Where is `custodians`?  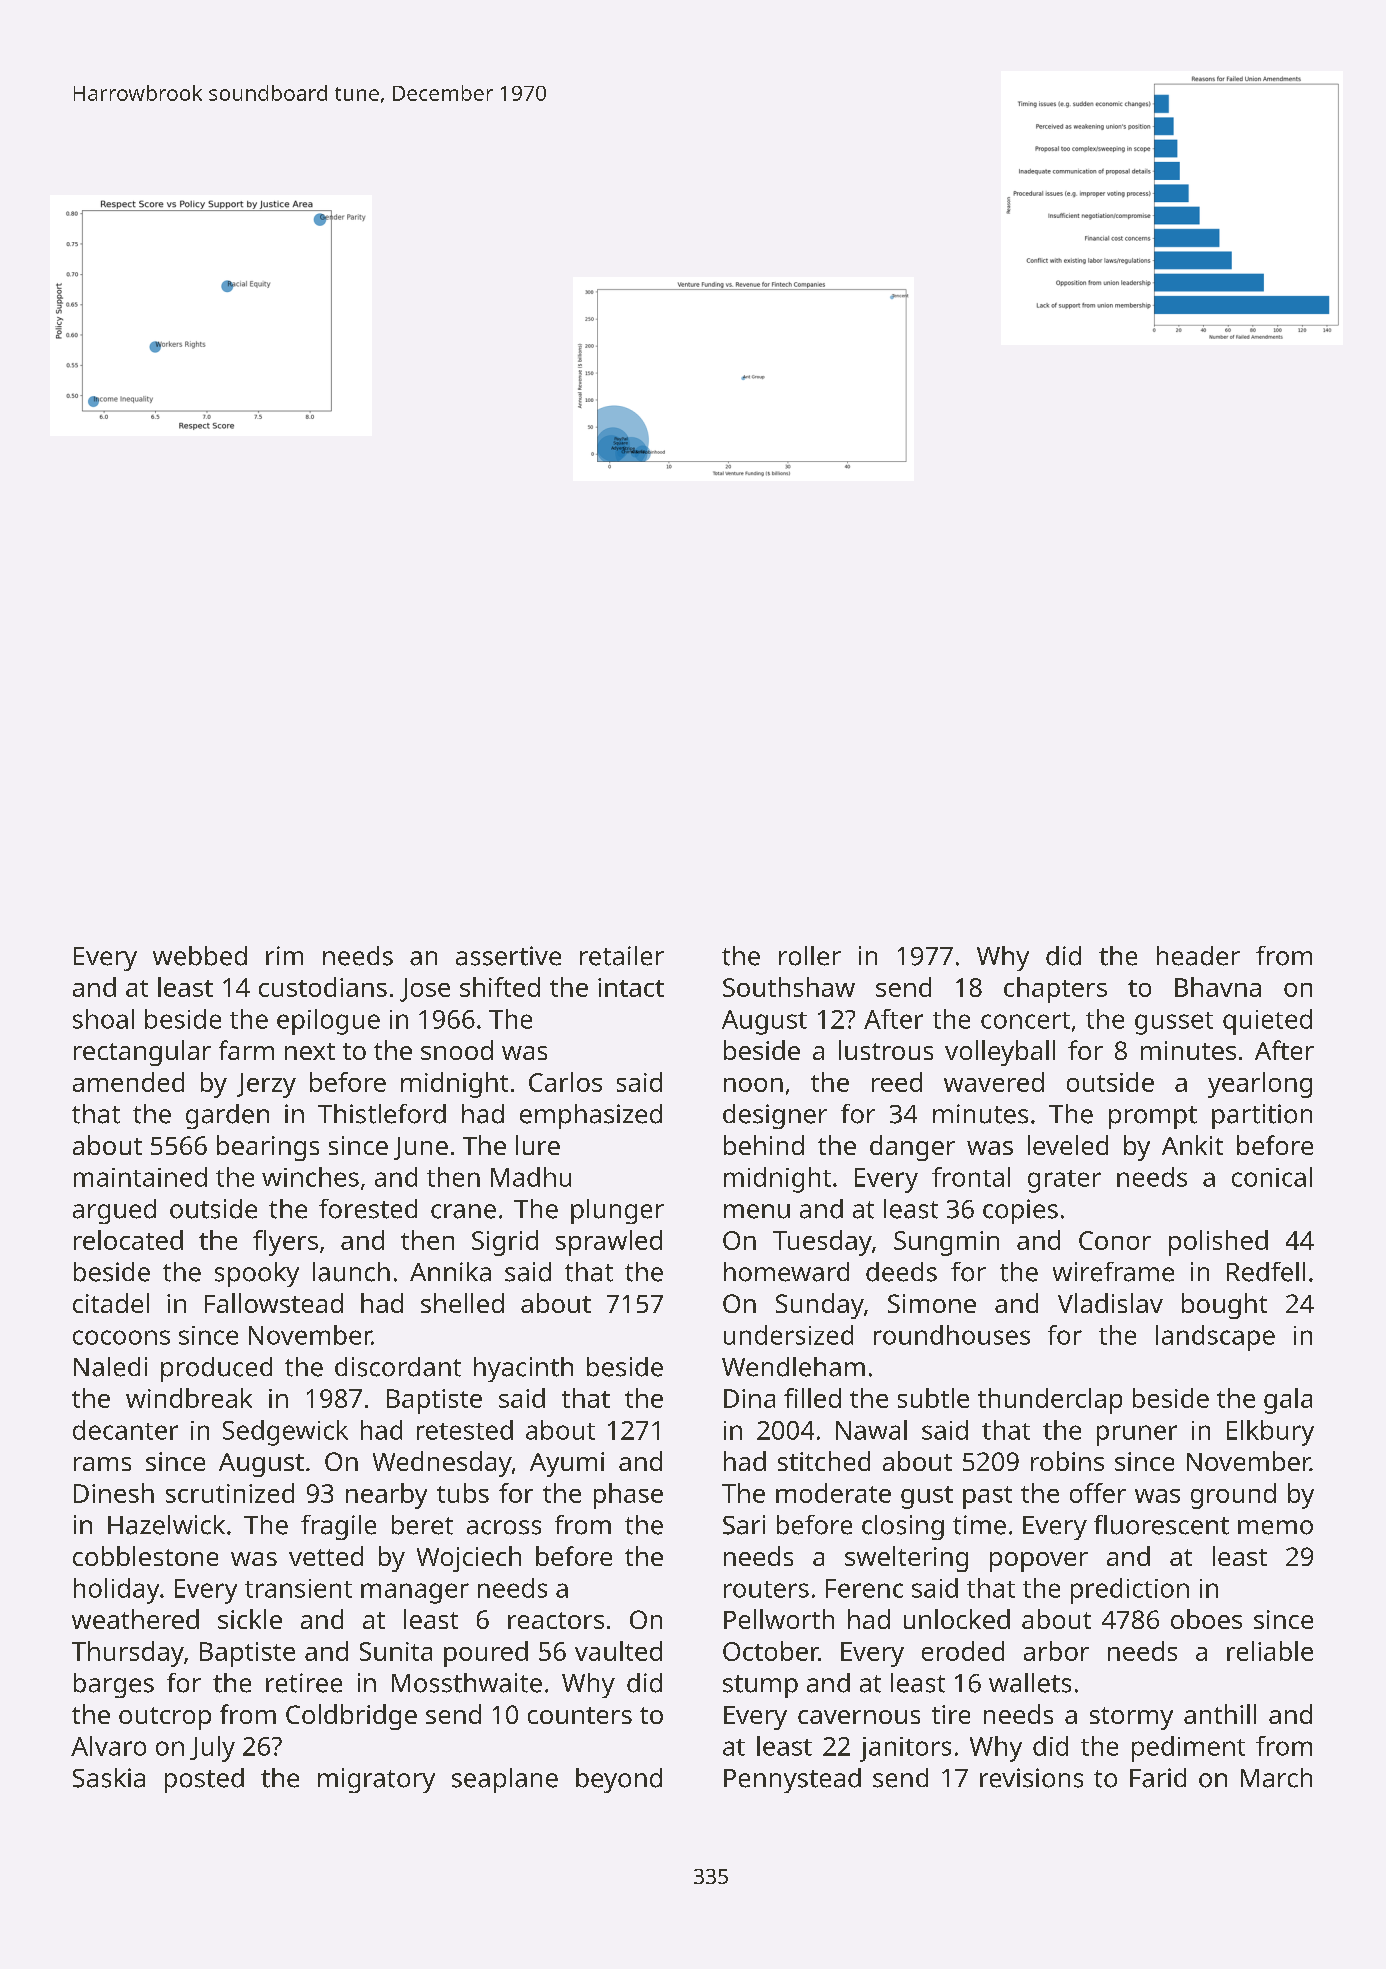 custodians is located at coordinates (323, 987).
